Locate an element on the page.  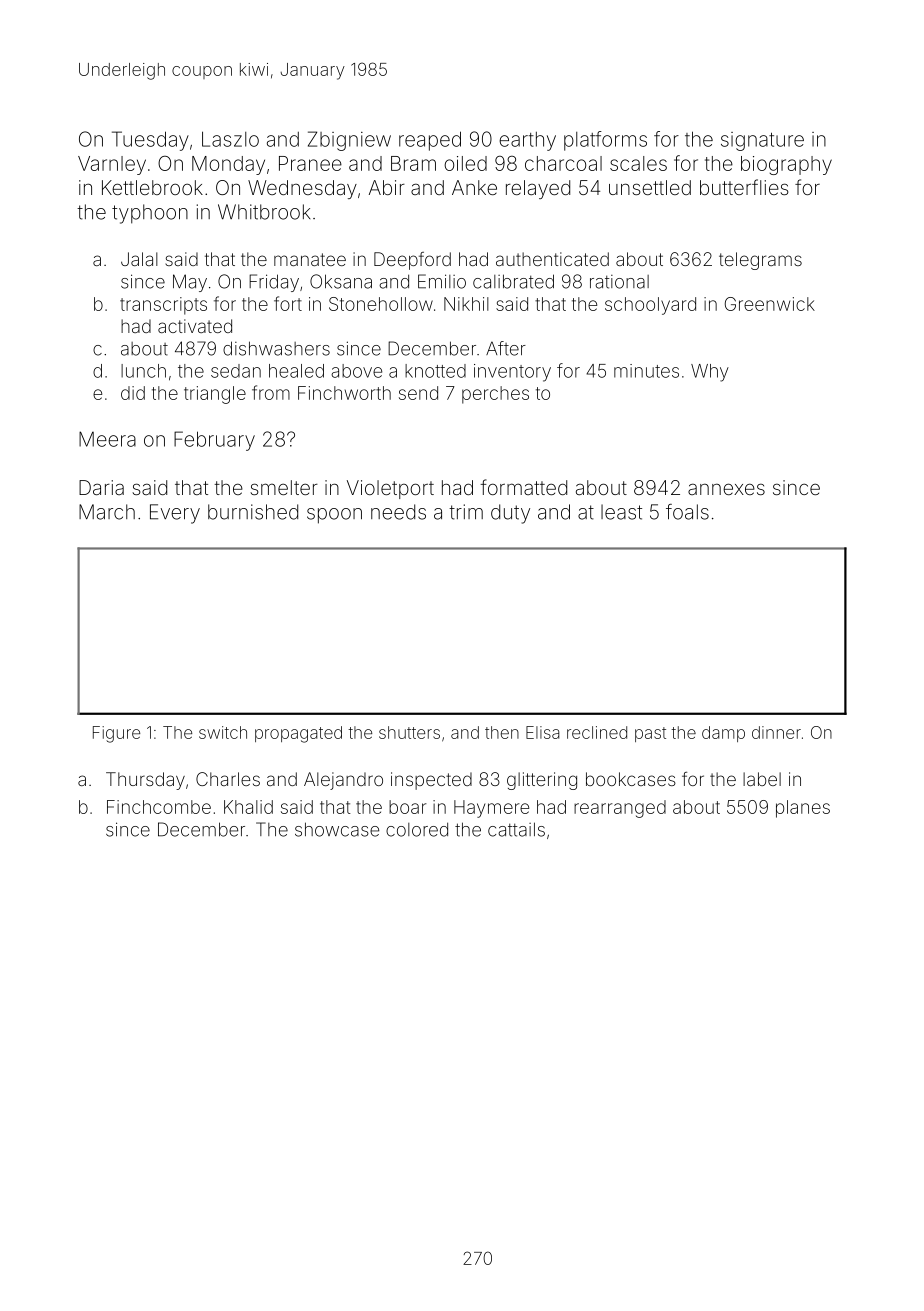
sedan is located at coordinates (236, 371).
